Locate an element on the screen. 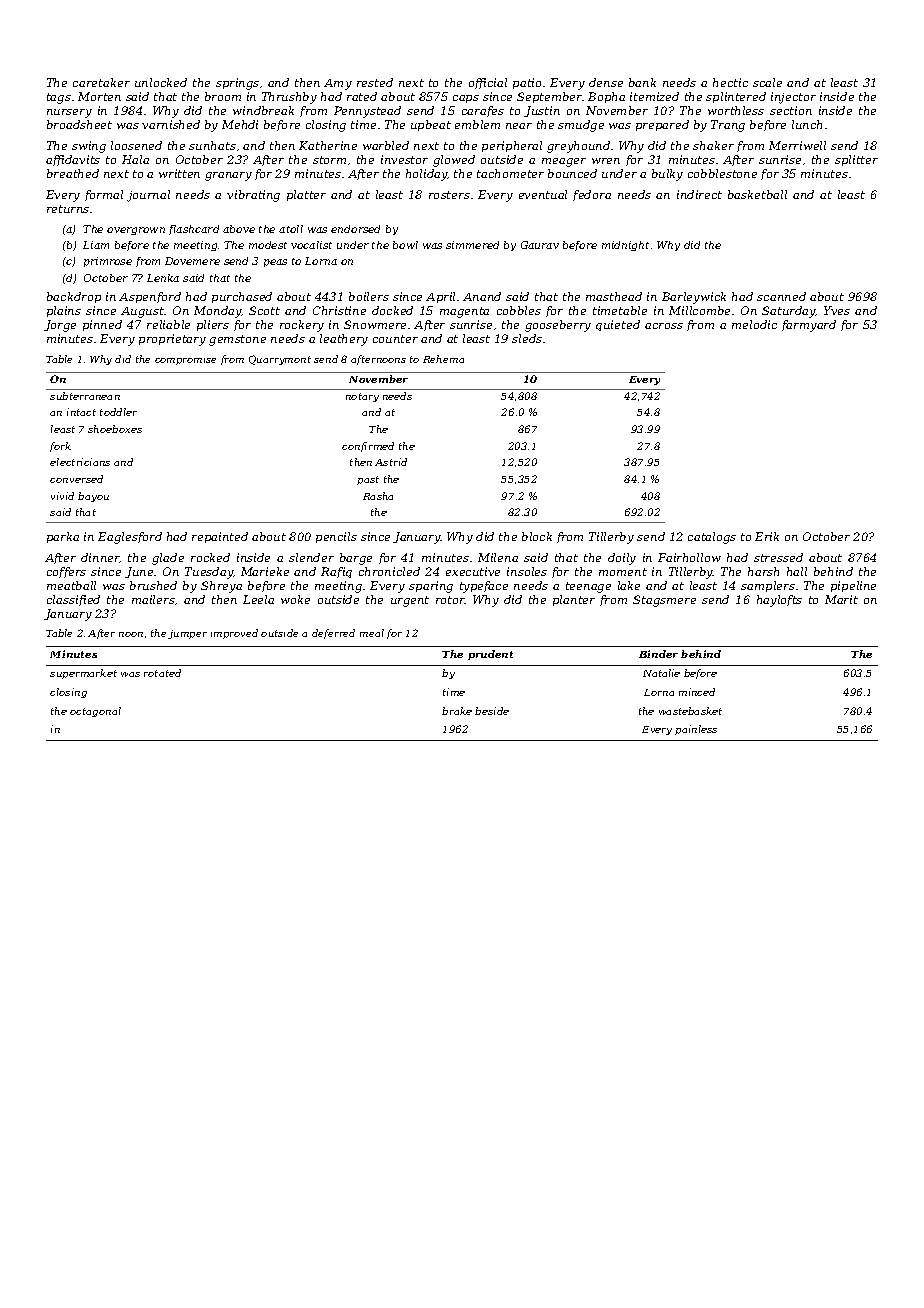 The width and height of the screenshot is (924, 1308). broadsheet is located at coordinates (79, 124).
